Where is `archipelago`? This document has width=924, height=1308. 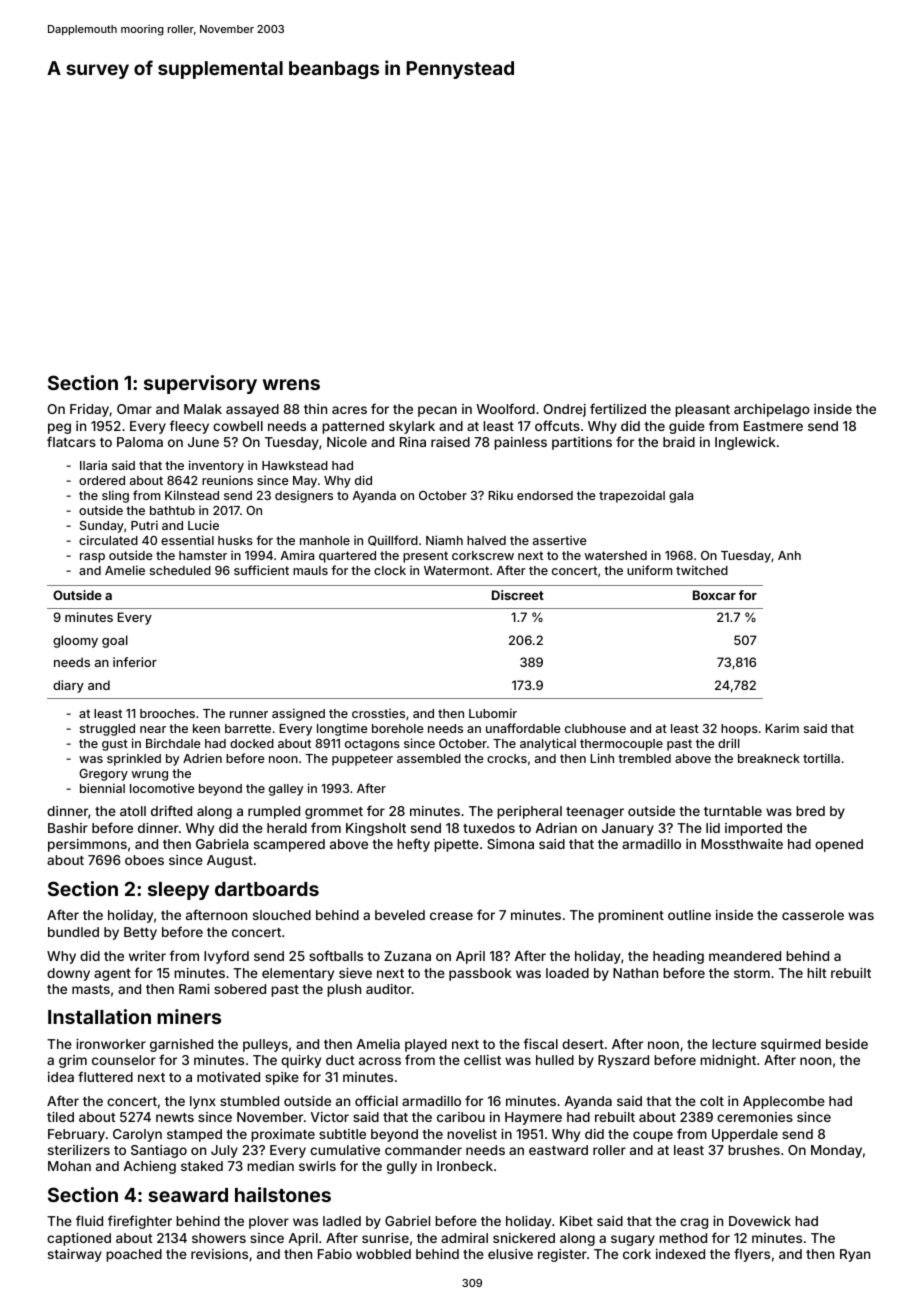 archipelago is located at coordinates (772, 410).
